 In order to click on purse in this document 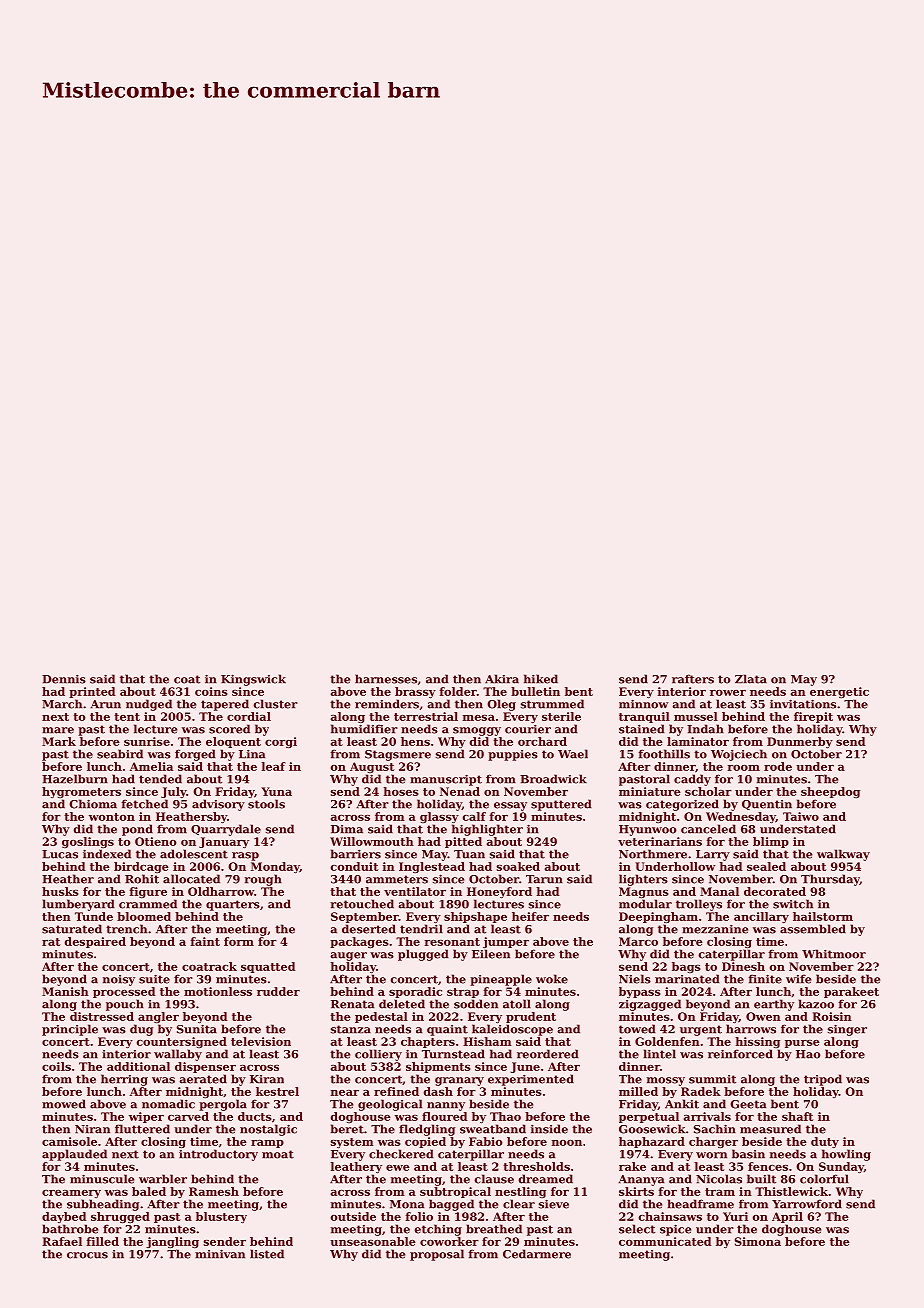, I will do `click(802, 1044)`.
